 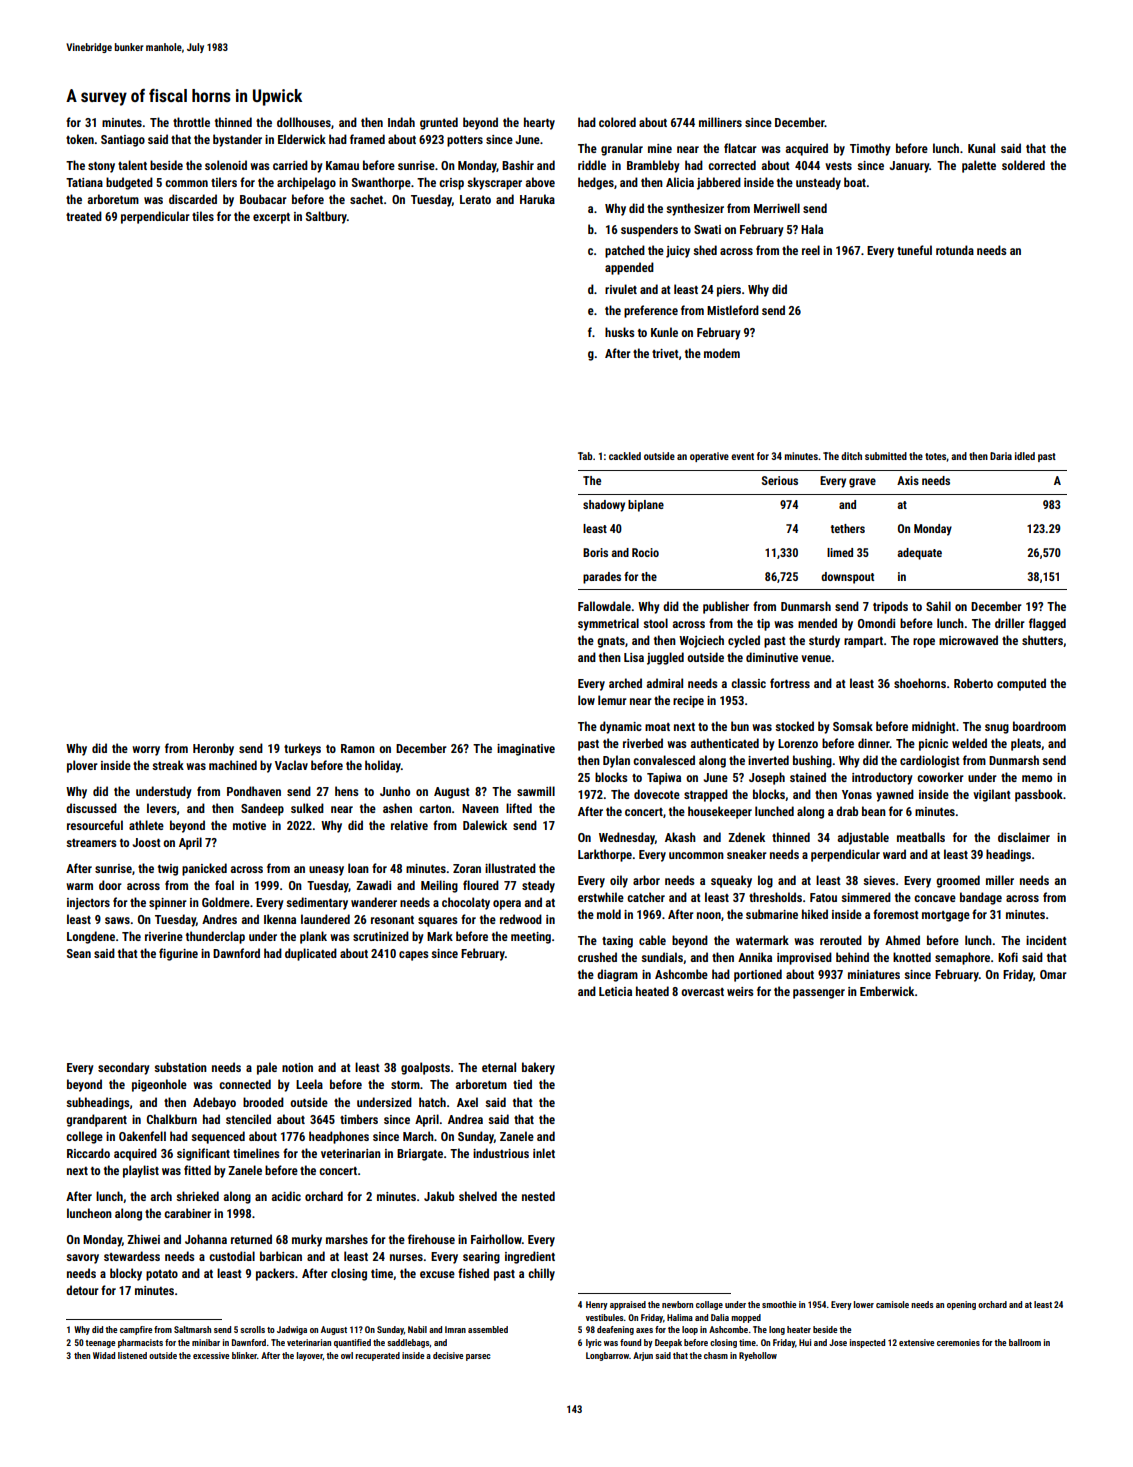 What do you see at coordinates (665, 353) in the page?
I see `trivet` at bounding box center [665, 353].
